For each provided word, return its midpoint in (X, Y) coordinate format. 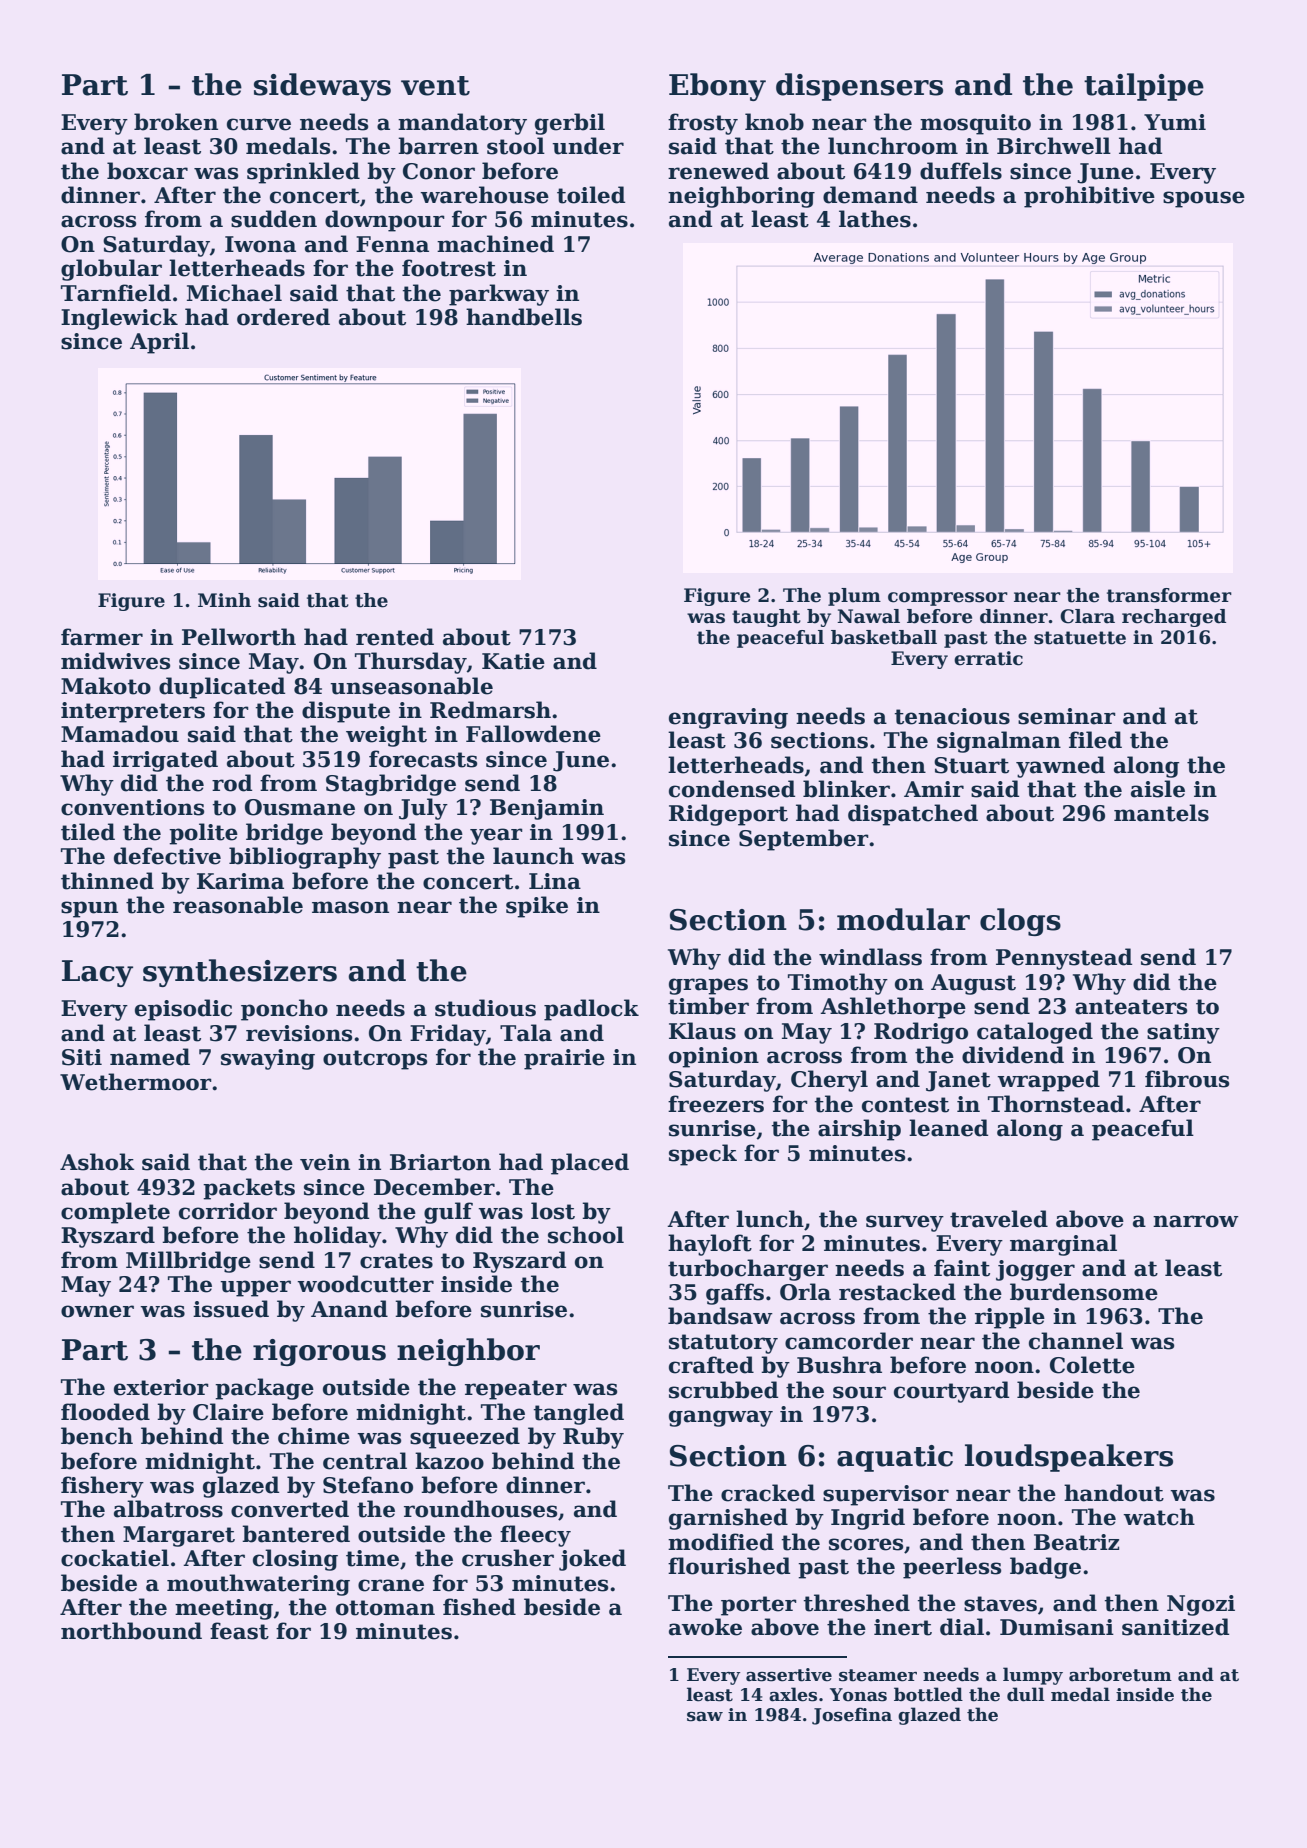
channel (1076, 1341)
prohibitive (1089, 197)
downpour (385, 221)
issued (231, 1309)
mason (350, 907)
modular (903, 919)
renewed (718, 171)
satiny (1183, 1033)
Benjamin (547, 809)
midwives (115, 661)
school (586, 1235)
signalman (999, 742)
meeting (224, 1609)
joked (592, 1560)
